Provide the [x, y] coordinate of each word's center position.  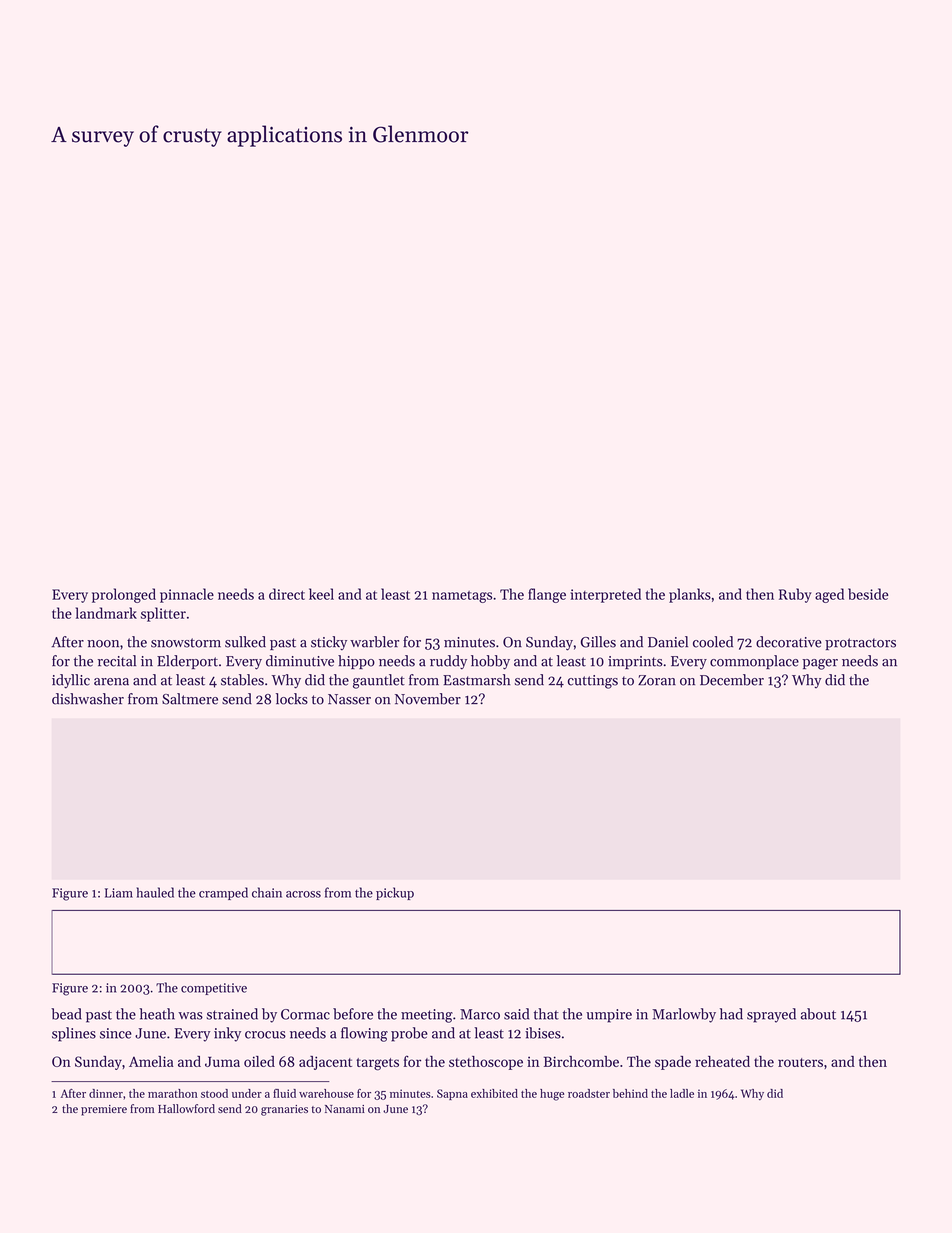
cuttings [593, 682]
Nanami [345, 1109]
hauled [155, 892]
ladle [682, 1093]
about [818, 1014]
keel [321, 594]
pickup [395, 893]
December [732, 680]
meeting [427, 1016]
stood [214, 1093]
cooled [713, 642]
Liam [119, 893]
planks [690, 595]
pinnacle [187, 595]
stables [242, 680]
